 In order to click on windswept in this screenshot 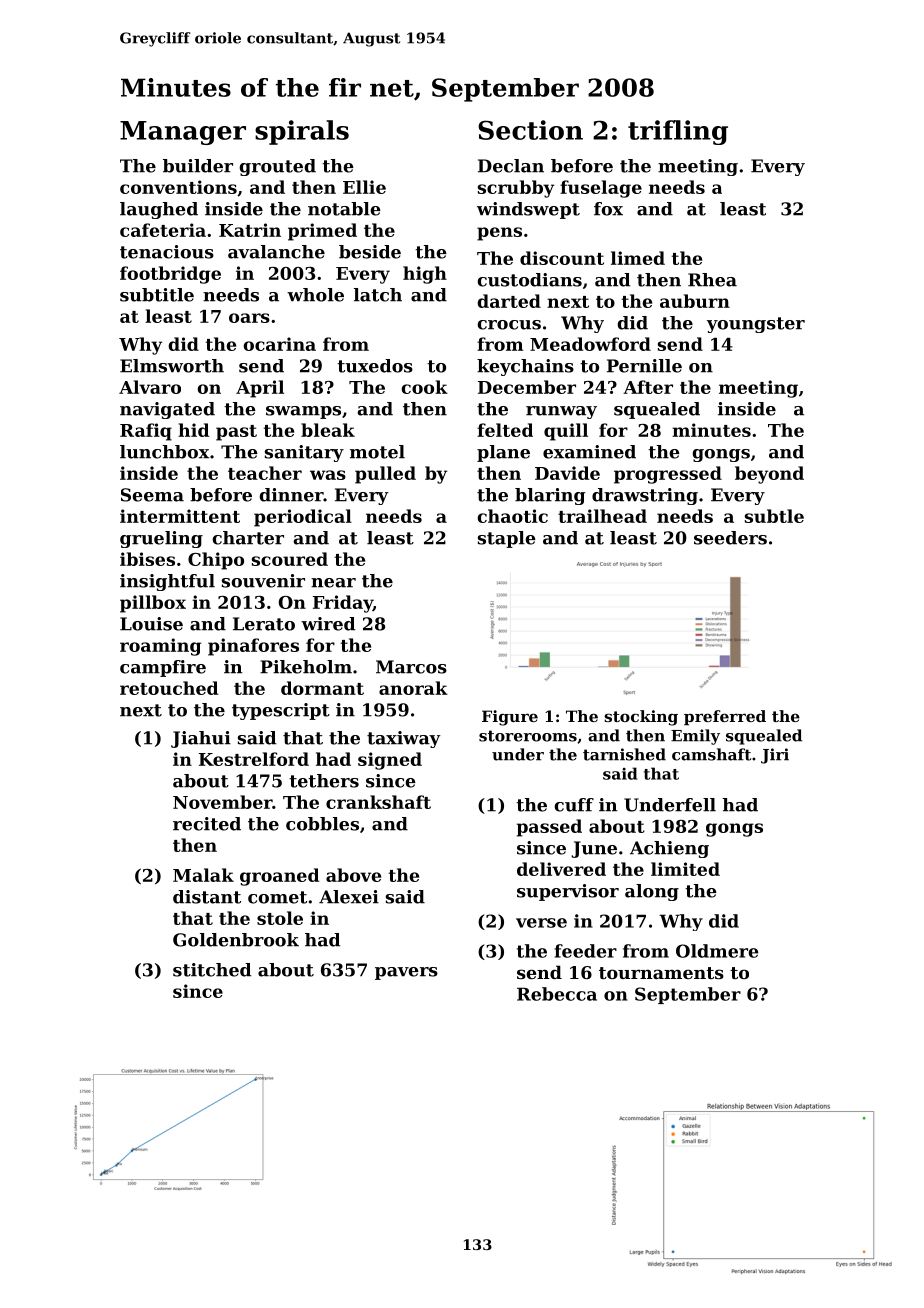, I will do `click(528, 210)`.
